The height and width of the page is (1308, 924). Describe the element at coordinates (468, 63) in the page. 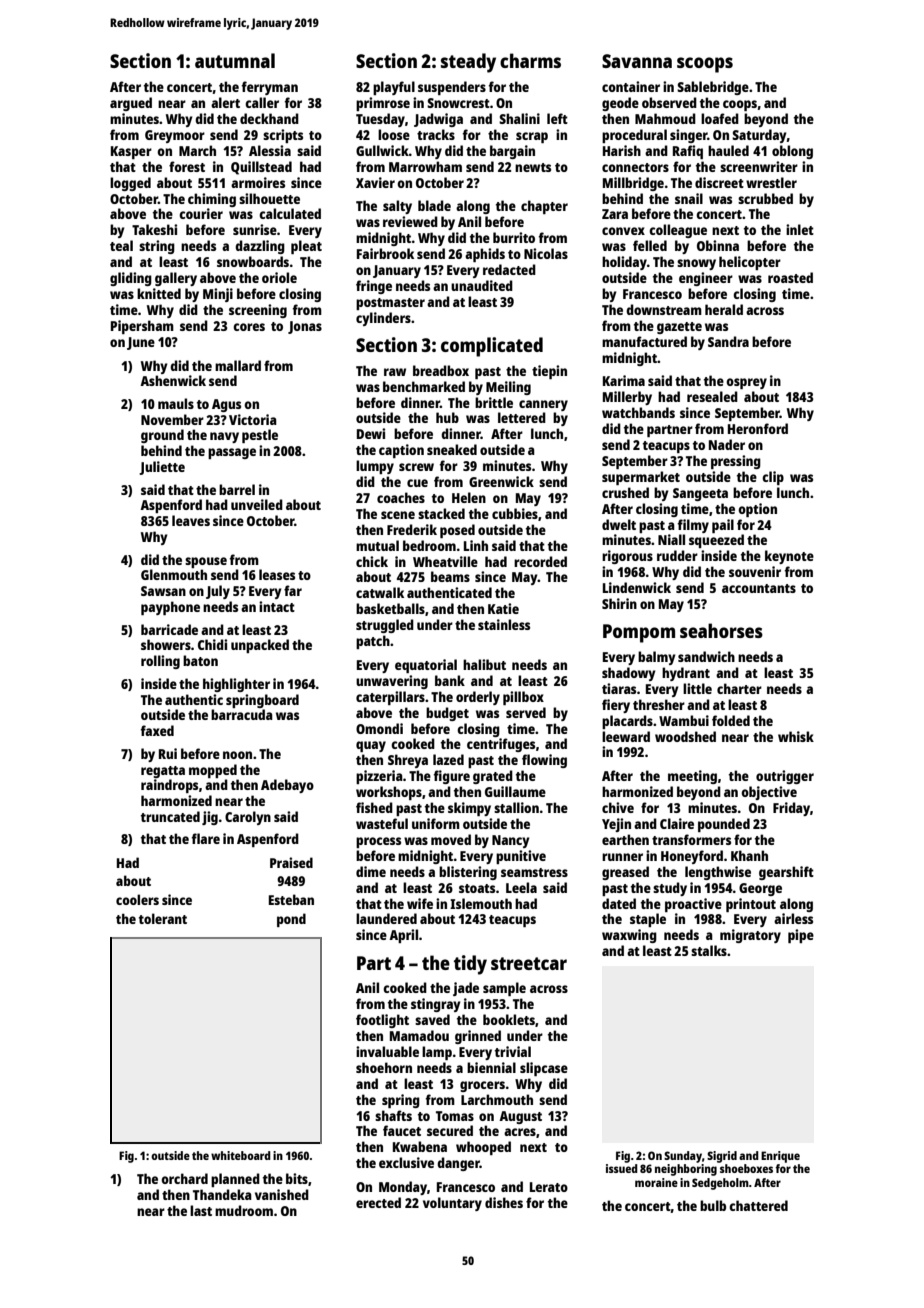

I see `steady` at that location.
